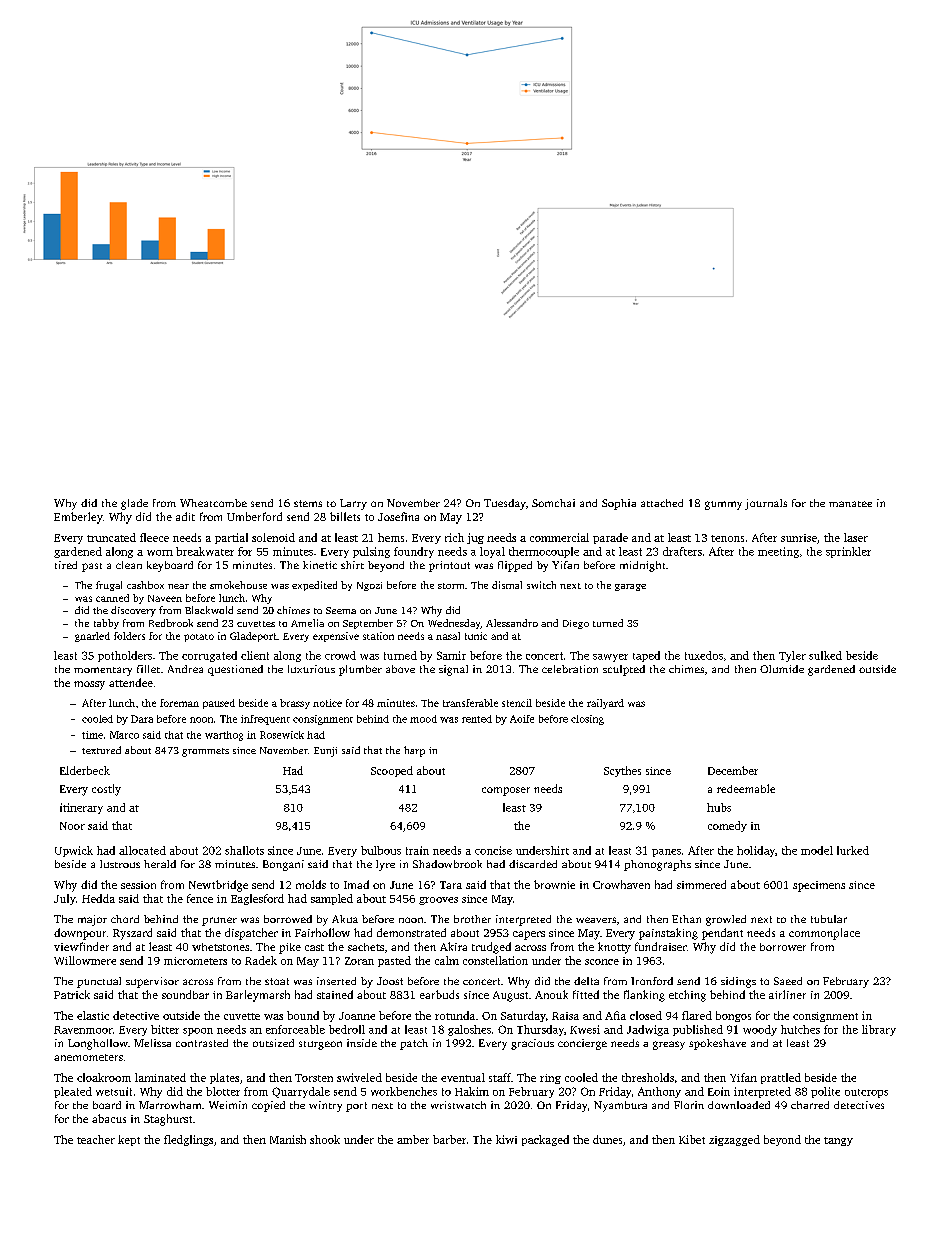  Describe the element at coordinates (369, 586) in the screenshot. I see `Ngozi` at that location.
